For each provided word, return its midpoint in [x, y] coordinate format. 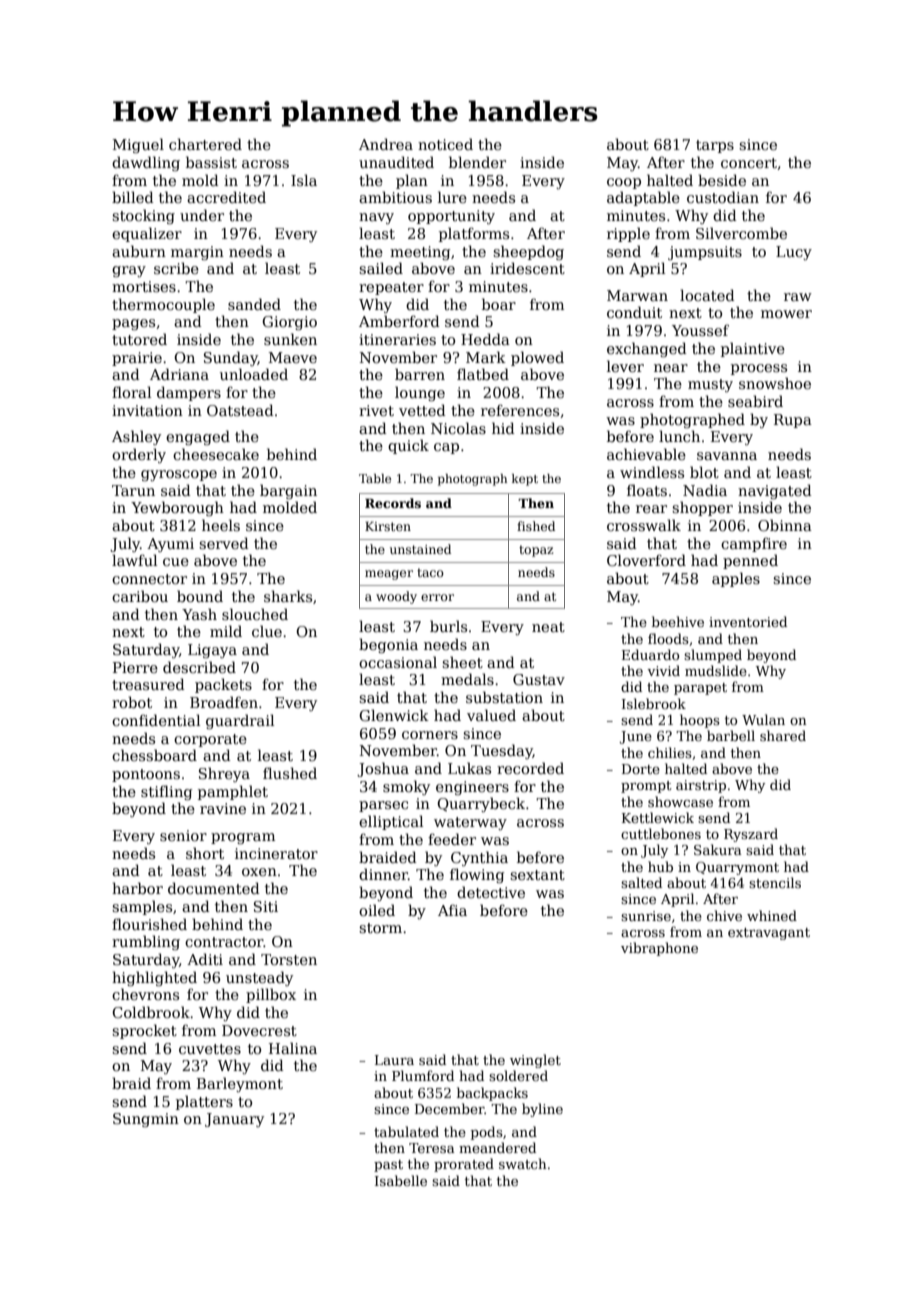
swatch [523, 1163]
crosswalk [644, 525]
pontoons [146, 775]
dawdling [146, 163]
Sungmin [146, 1120]
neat [548, 627]
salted [641, 882]
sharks [288, 596]
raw [798, 297]
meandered [497, 1147]
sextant [537, 875]
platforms [474, 234]
